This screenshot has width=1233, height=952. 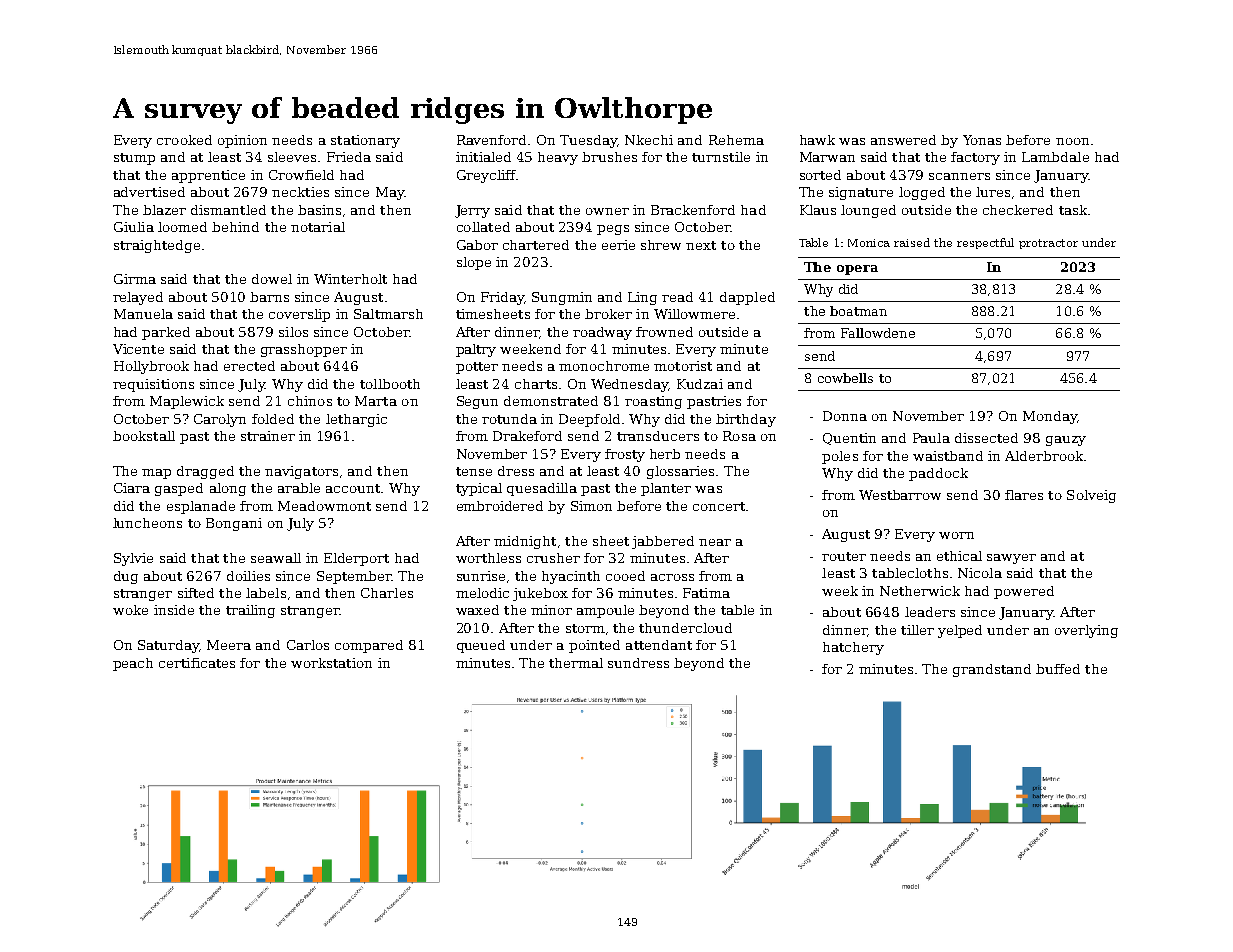 What do you see at coordinates (649, 140) in the screenshot?
I see `Nkechi` at bounding box center [649, 140].
